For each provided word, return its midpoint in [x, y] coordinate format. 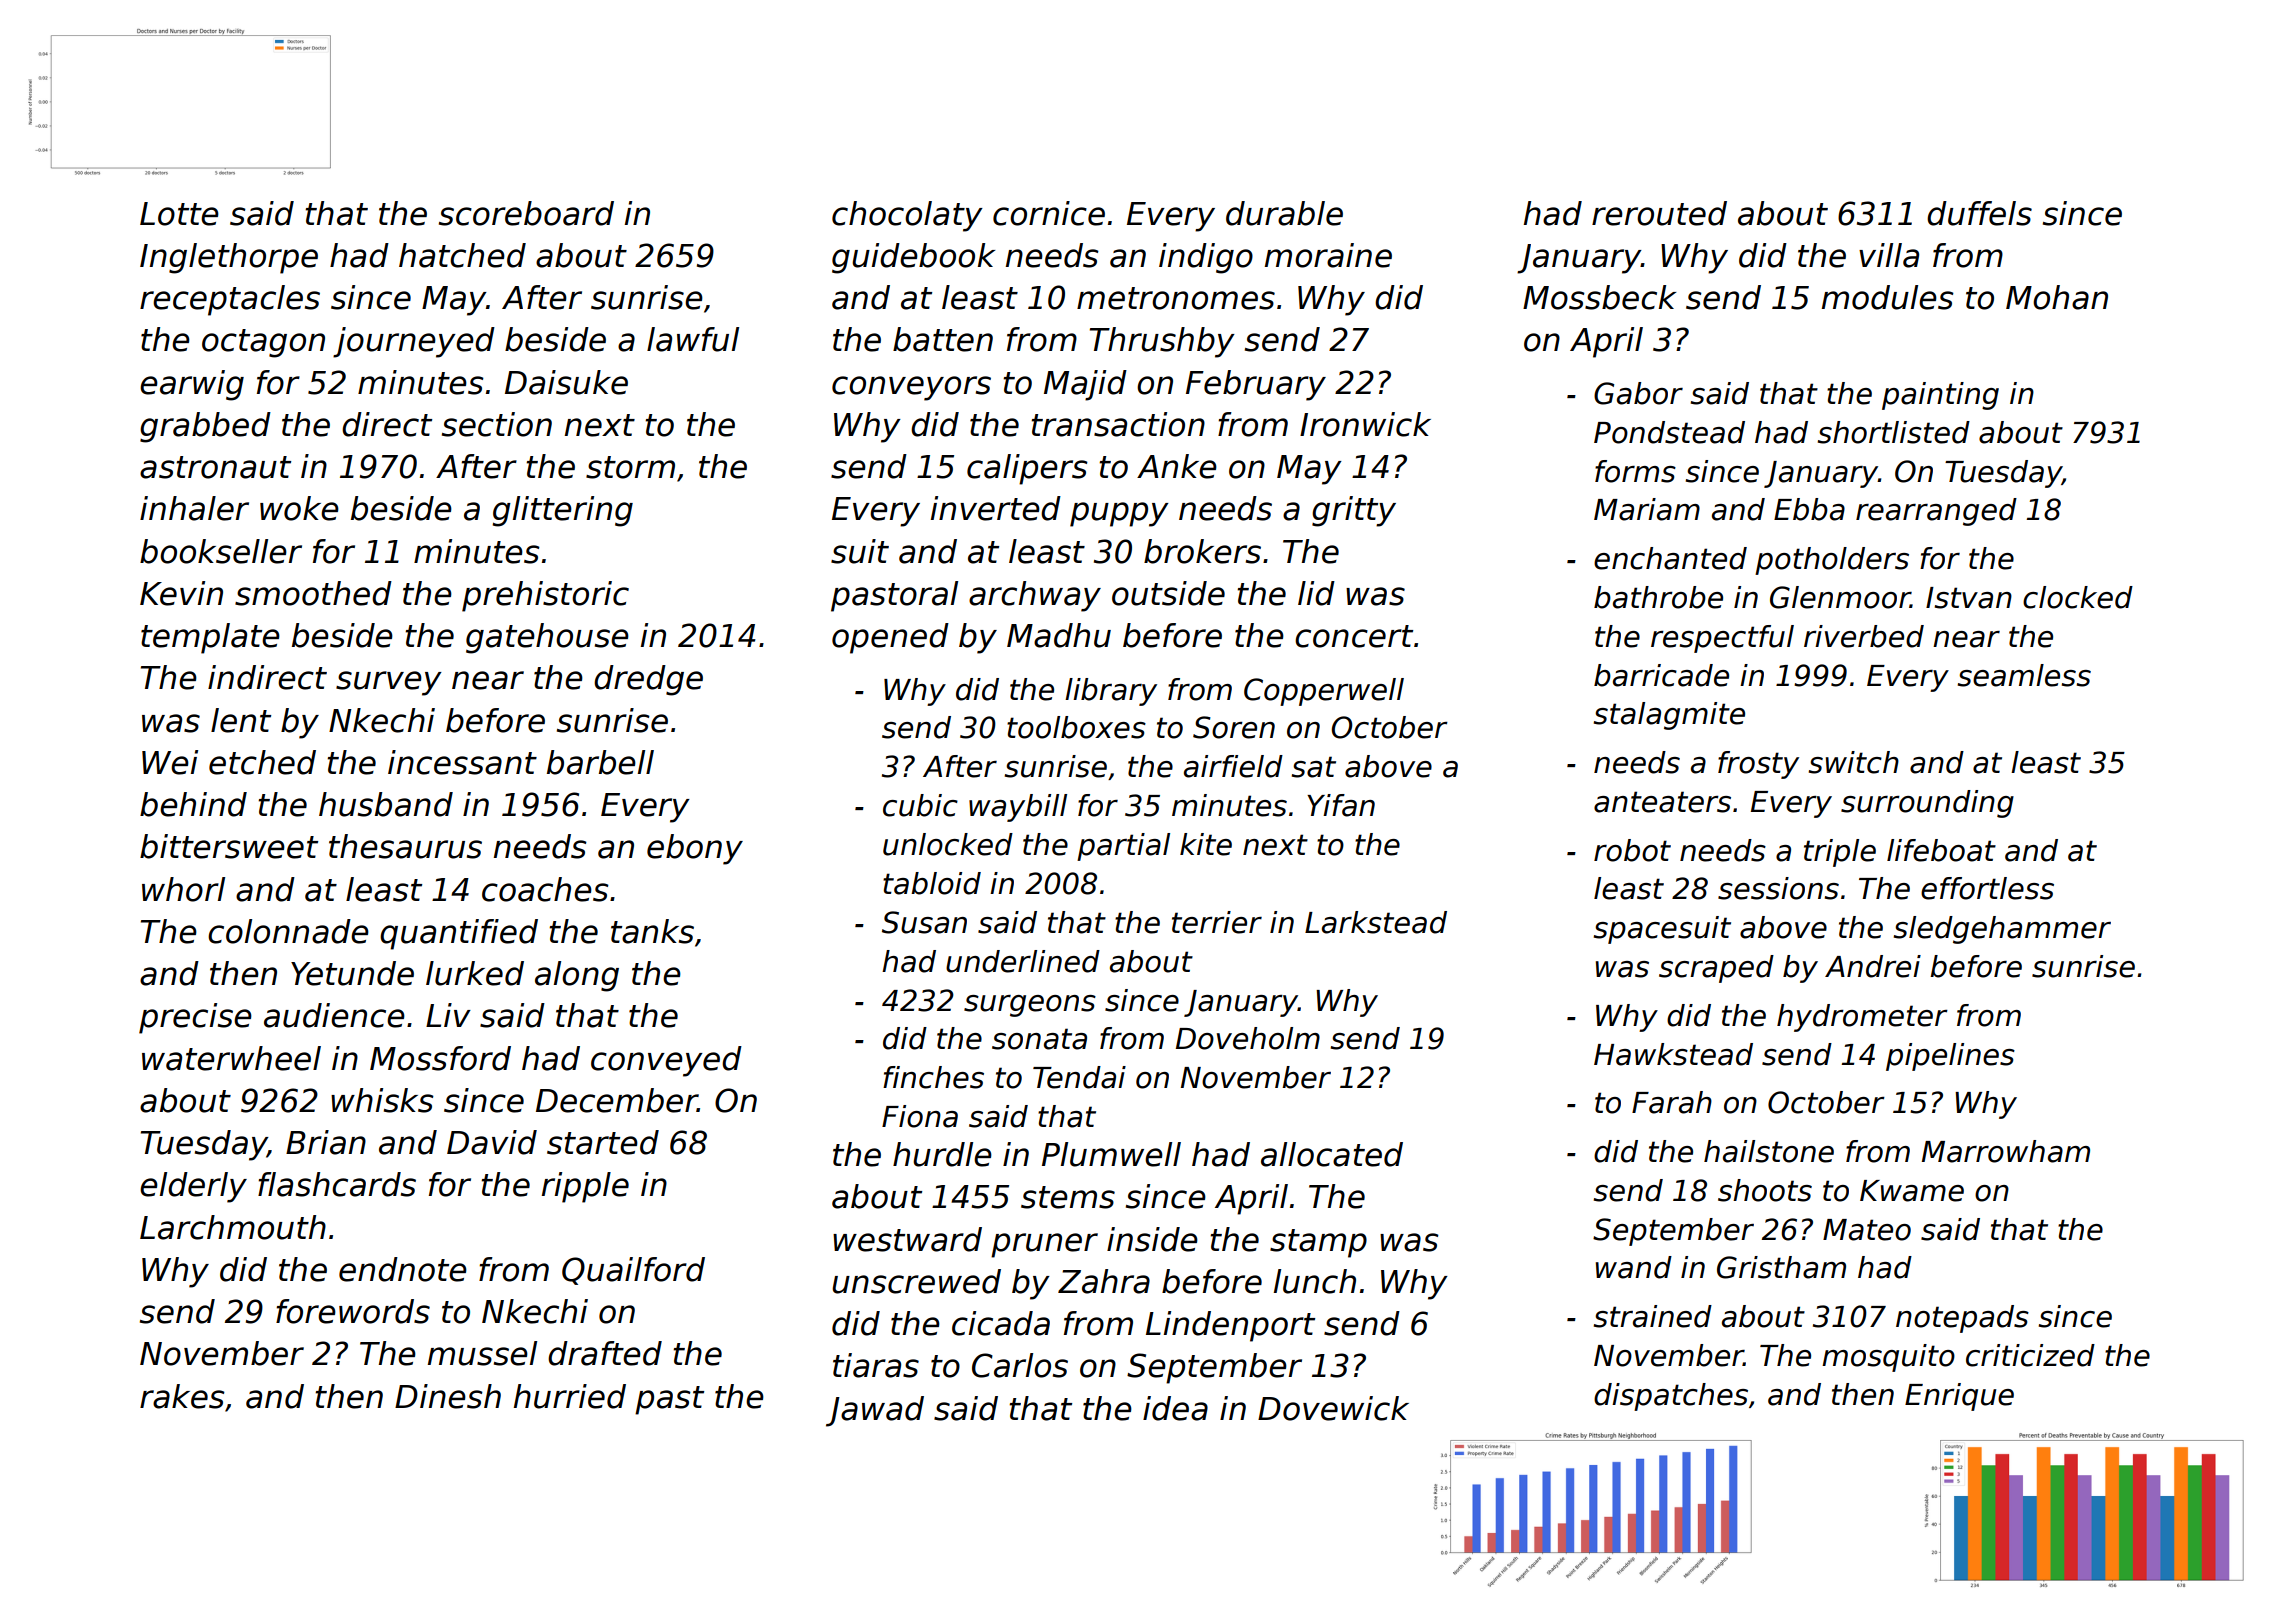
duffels [1979, 213]
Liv [448, 1015]
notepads [1962, 1319]
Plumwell [1111, 1154]
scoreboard [526, 213]
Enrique [1959, 1397]
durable [1284, 213]
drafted [605, 1353]
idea [1175, 1408]
